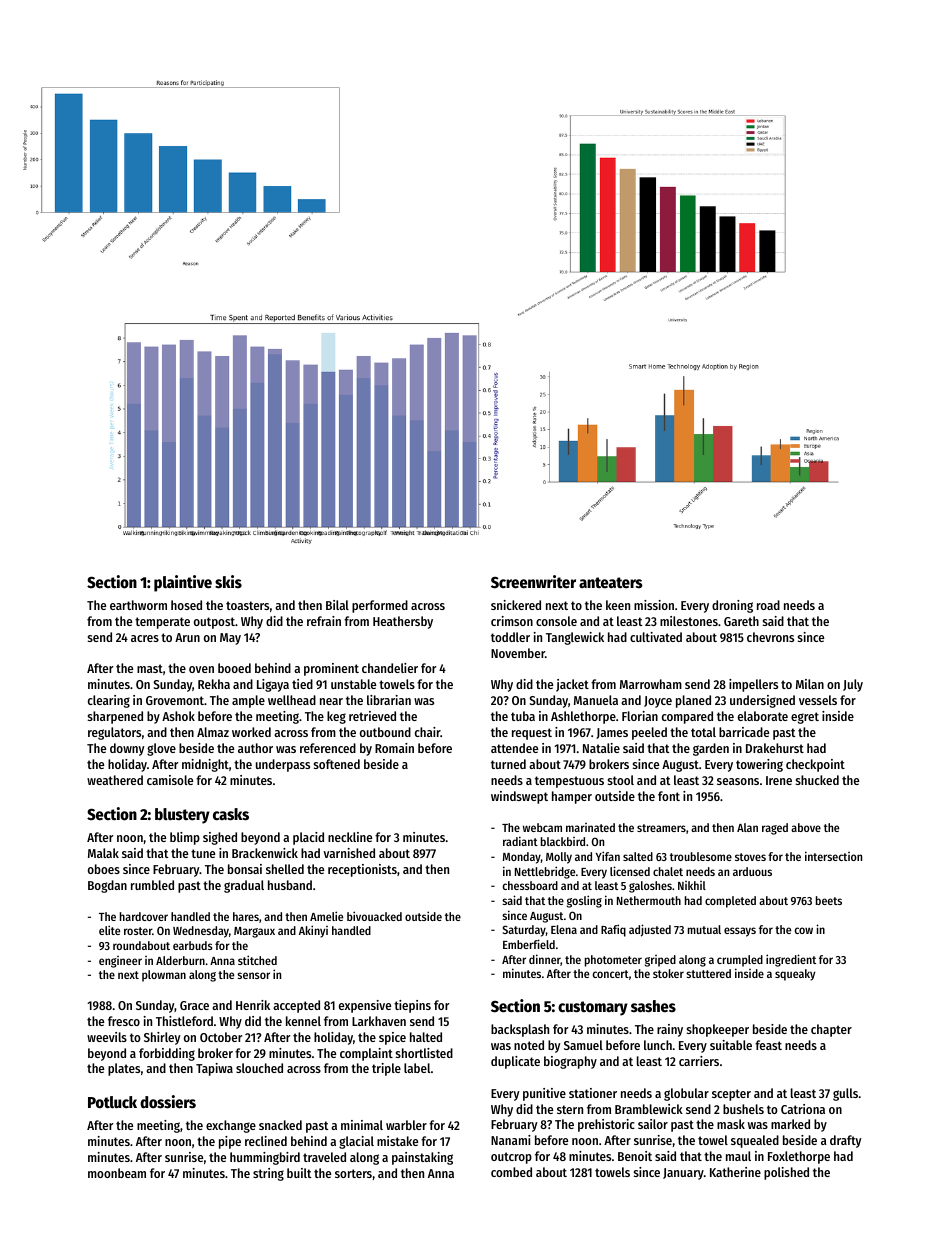 This document has height=1233, width=952. Describe the element at coordinates (109, 701) in the document. I see `clearing` at that location.
